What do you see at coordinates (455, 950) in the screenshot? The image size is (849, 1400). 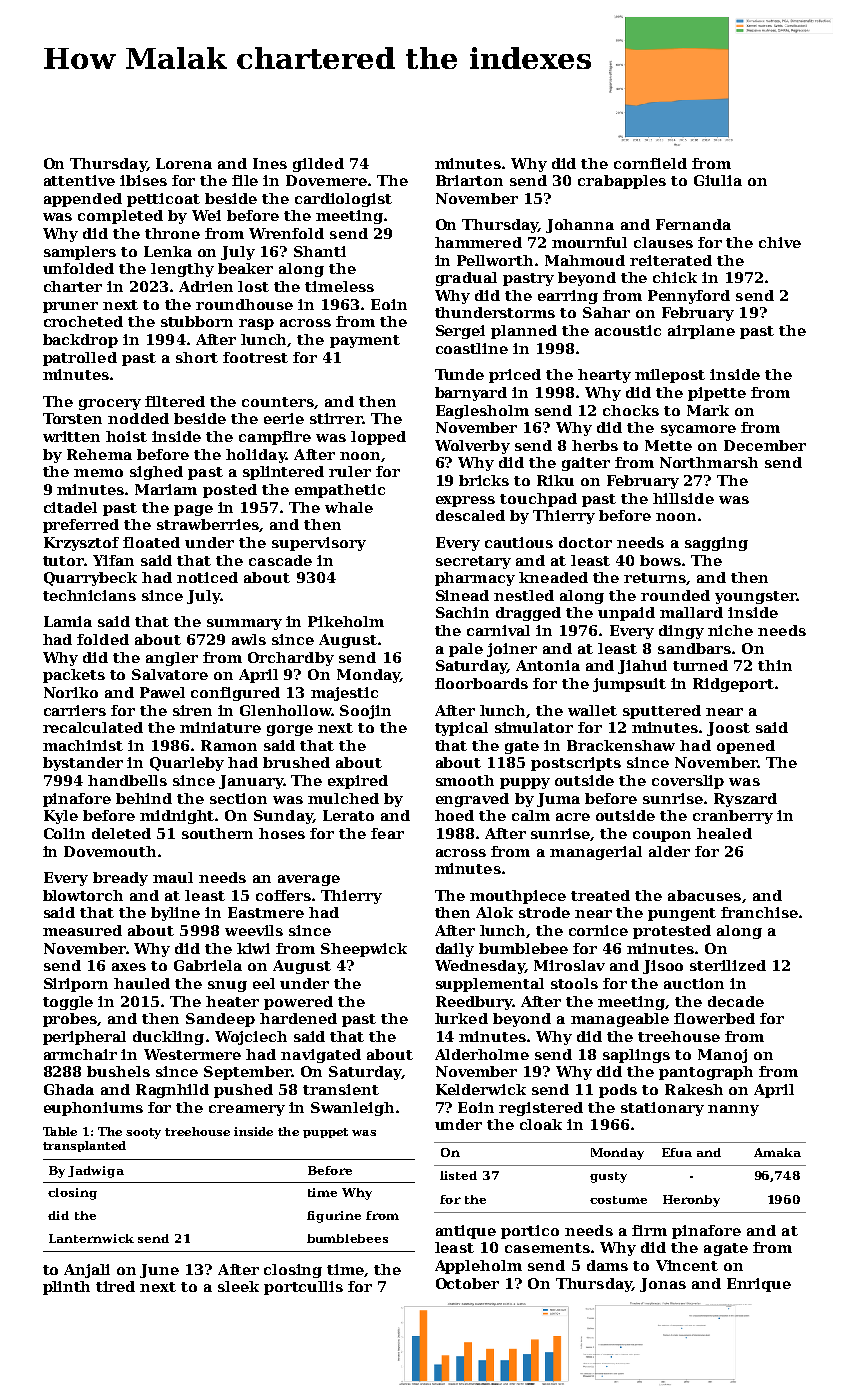 I see `daily` at bounding box center [455, 950].
